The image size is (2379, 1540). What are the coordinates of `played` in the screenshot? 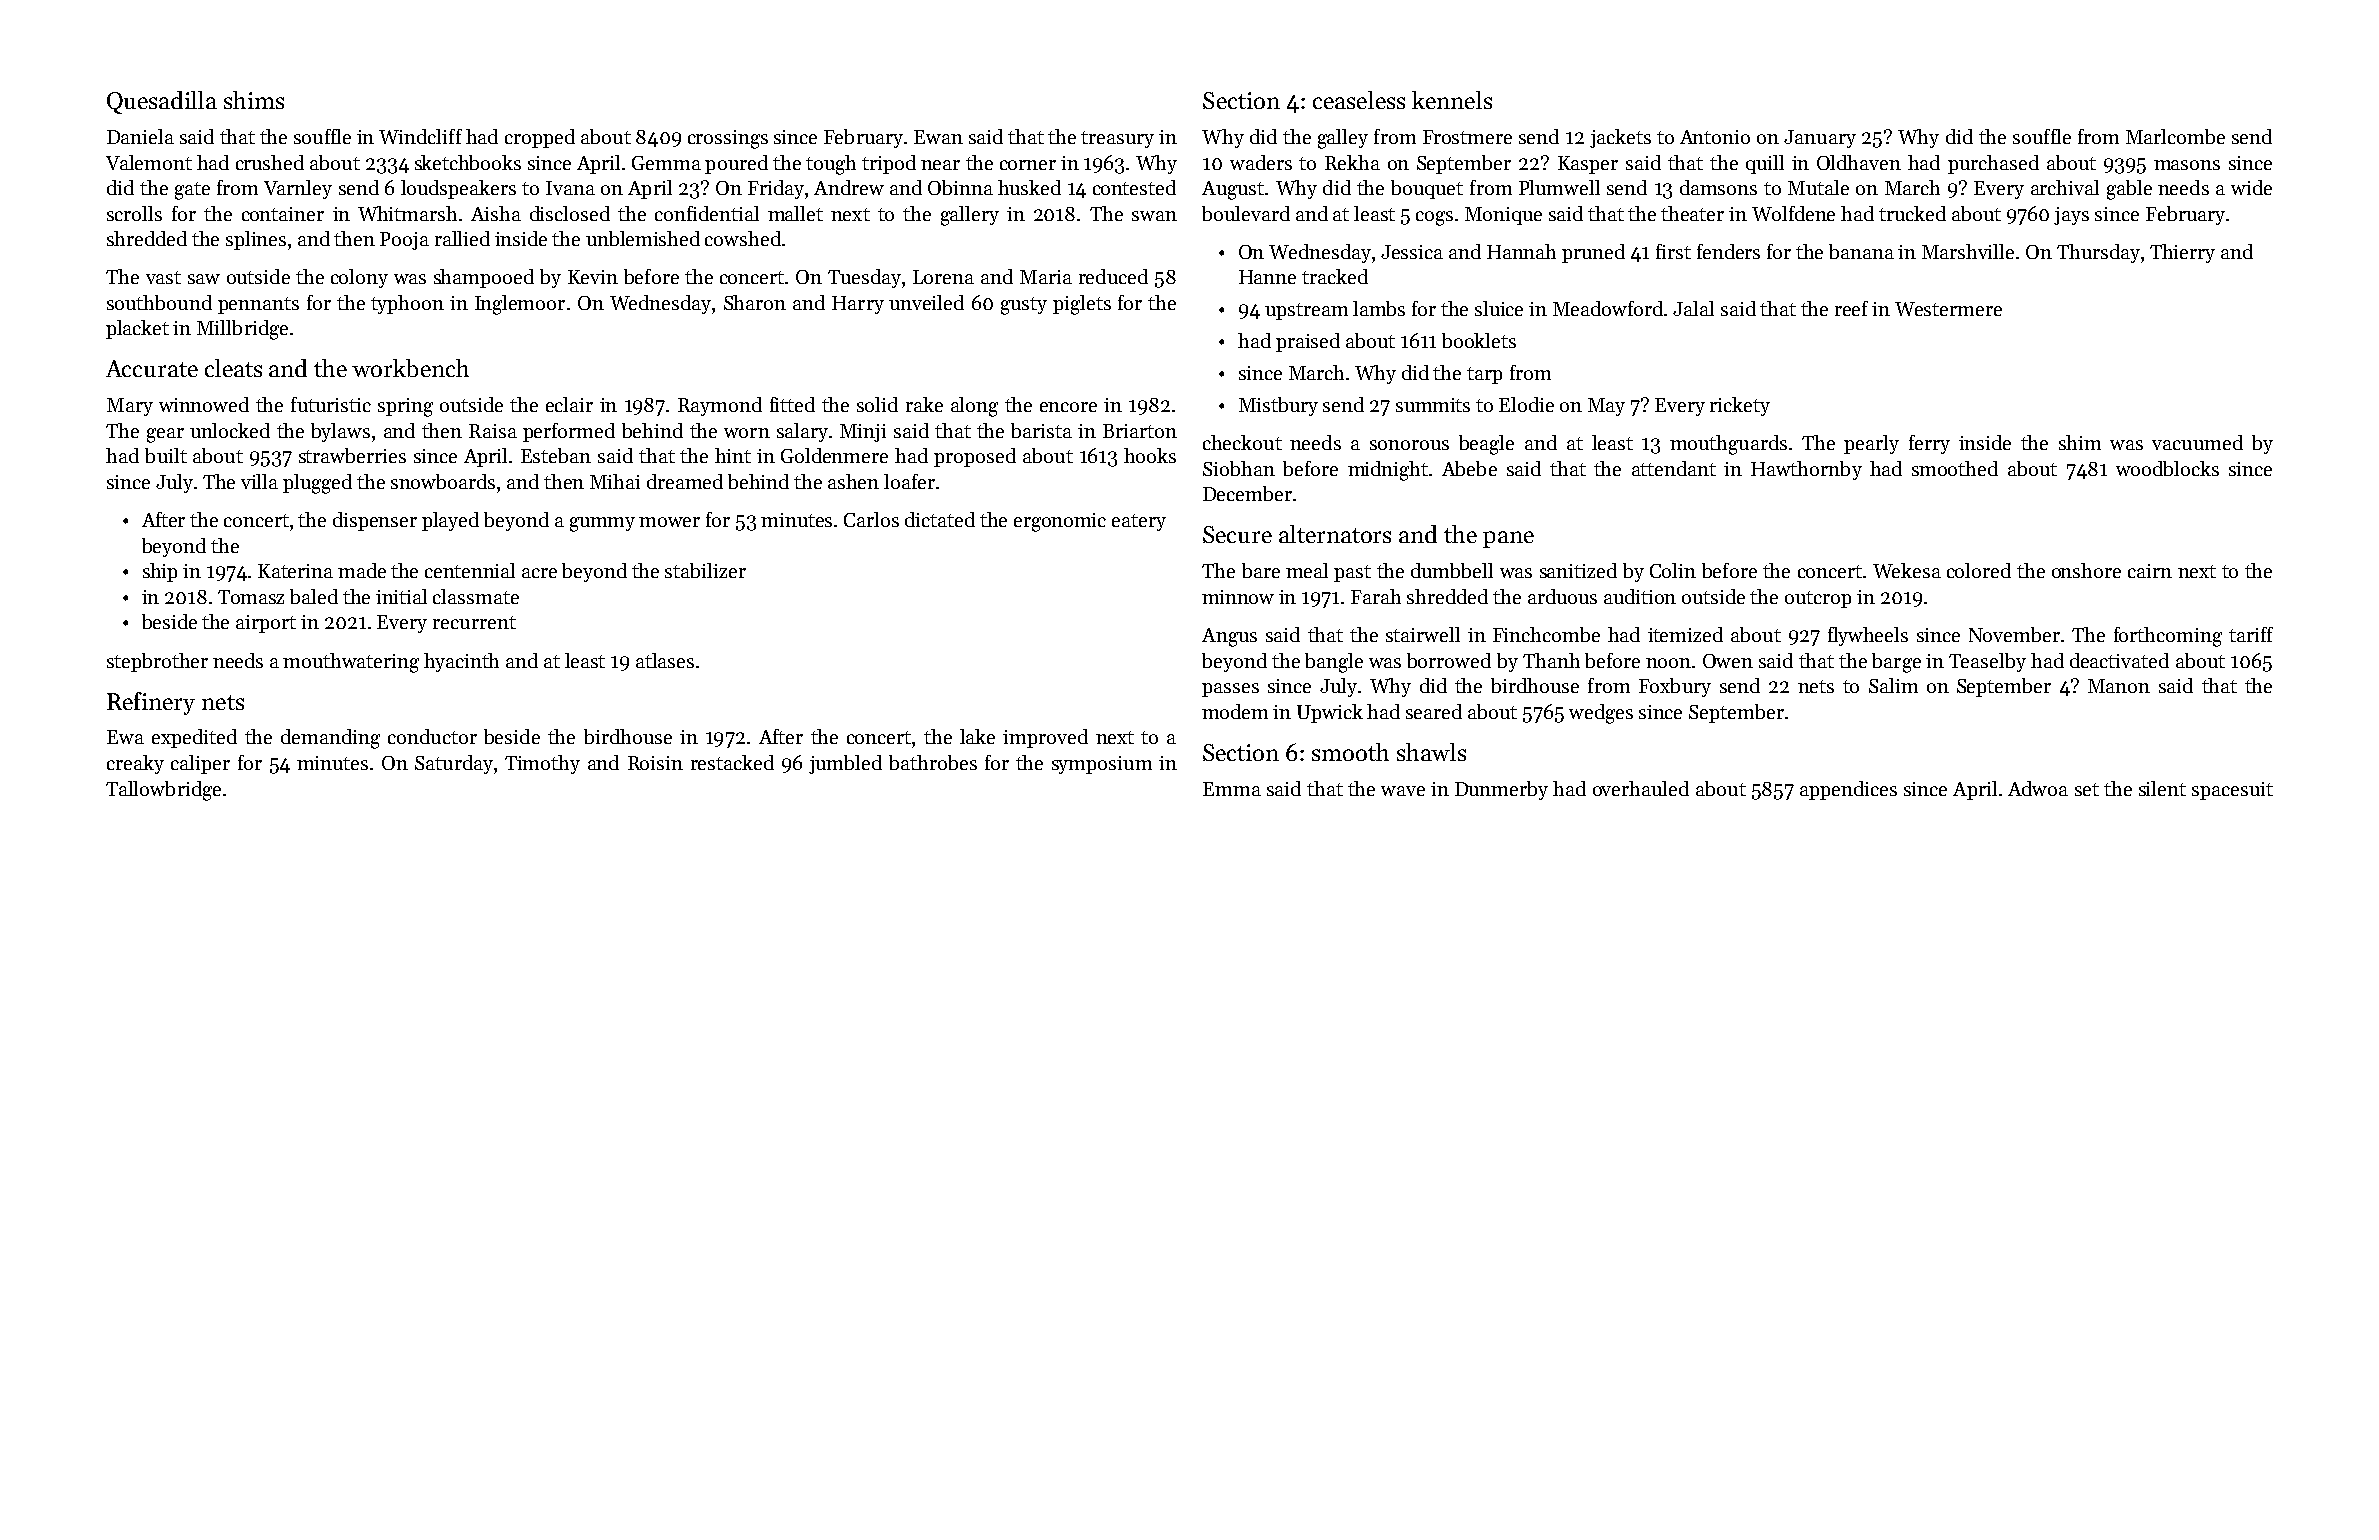 It's located at (450, 521).
